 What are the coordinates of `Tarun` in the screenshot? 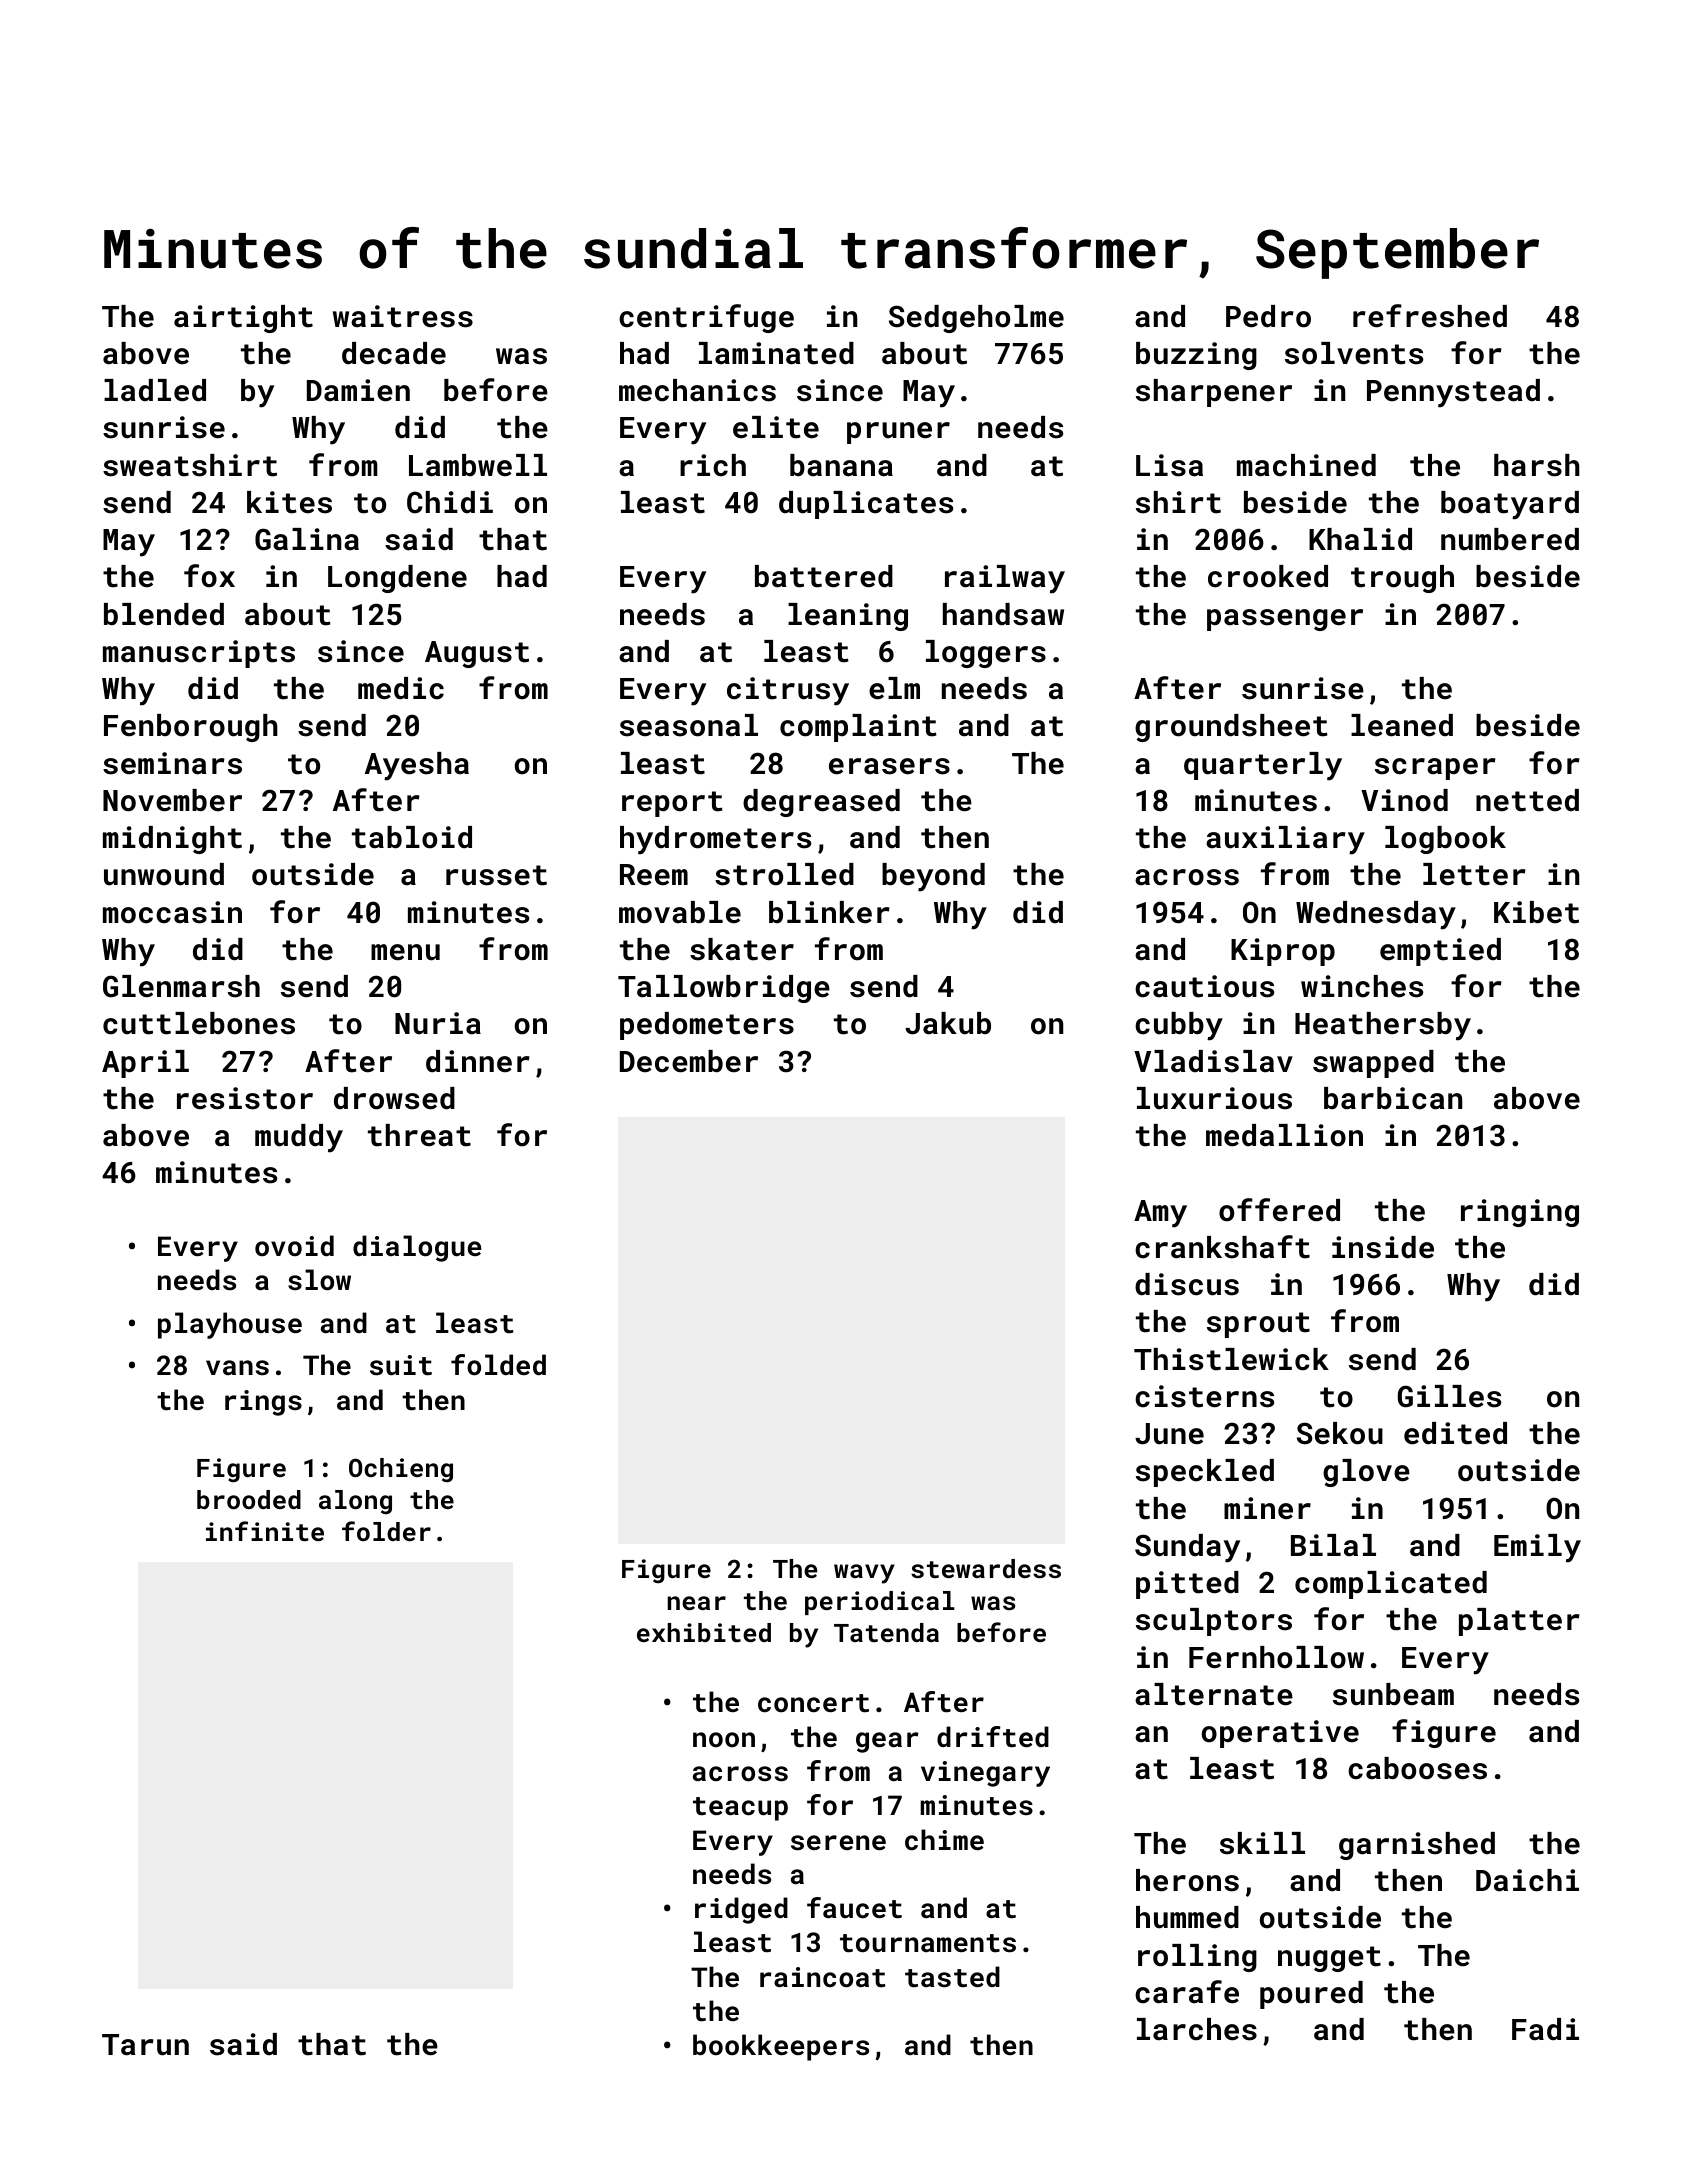 It's located at (145, 2045).
